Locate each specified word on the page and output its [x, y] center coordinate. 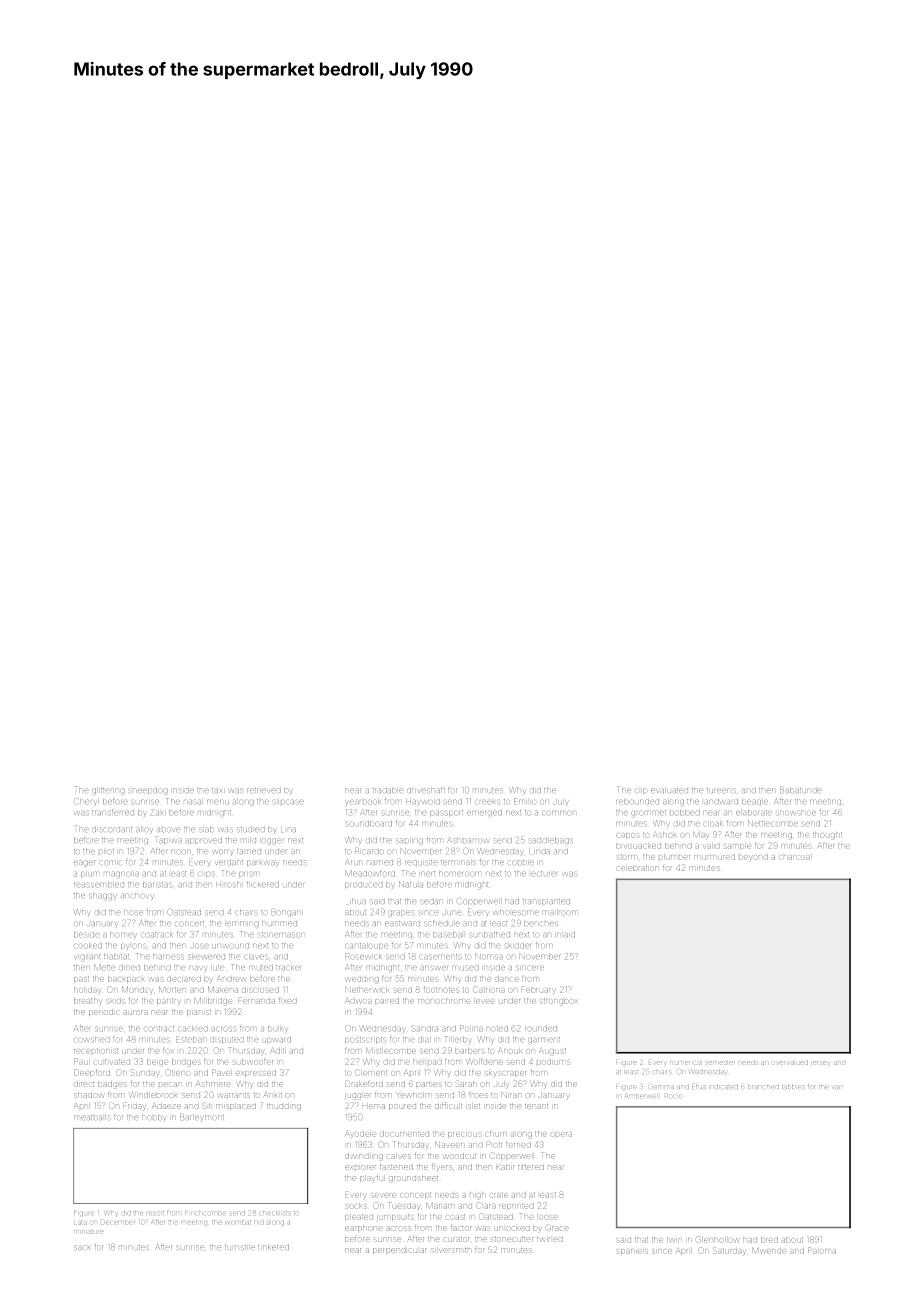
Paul [81, 1061]
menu [218, 802]
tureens [721, 790]
